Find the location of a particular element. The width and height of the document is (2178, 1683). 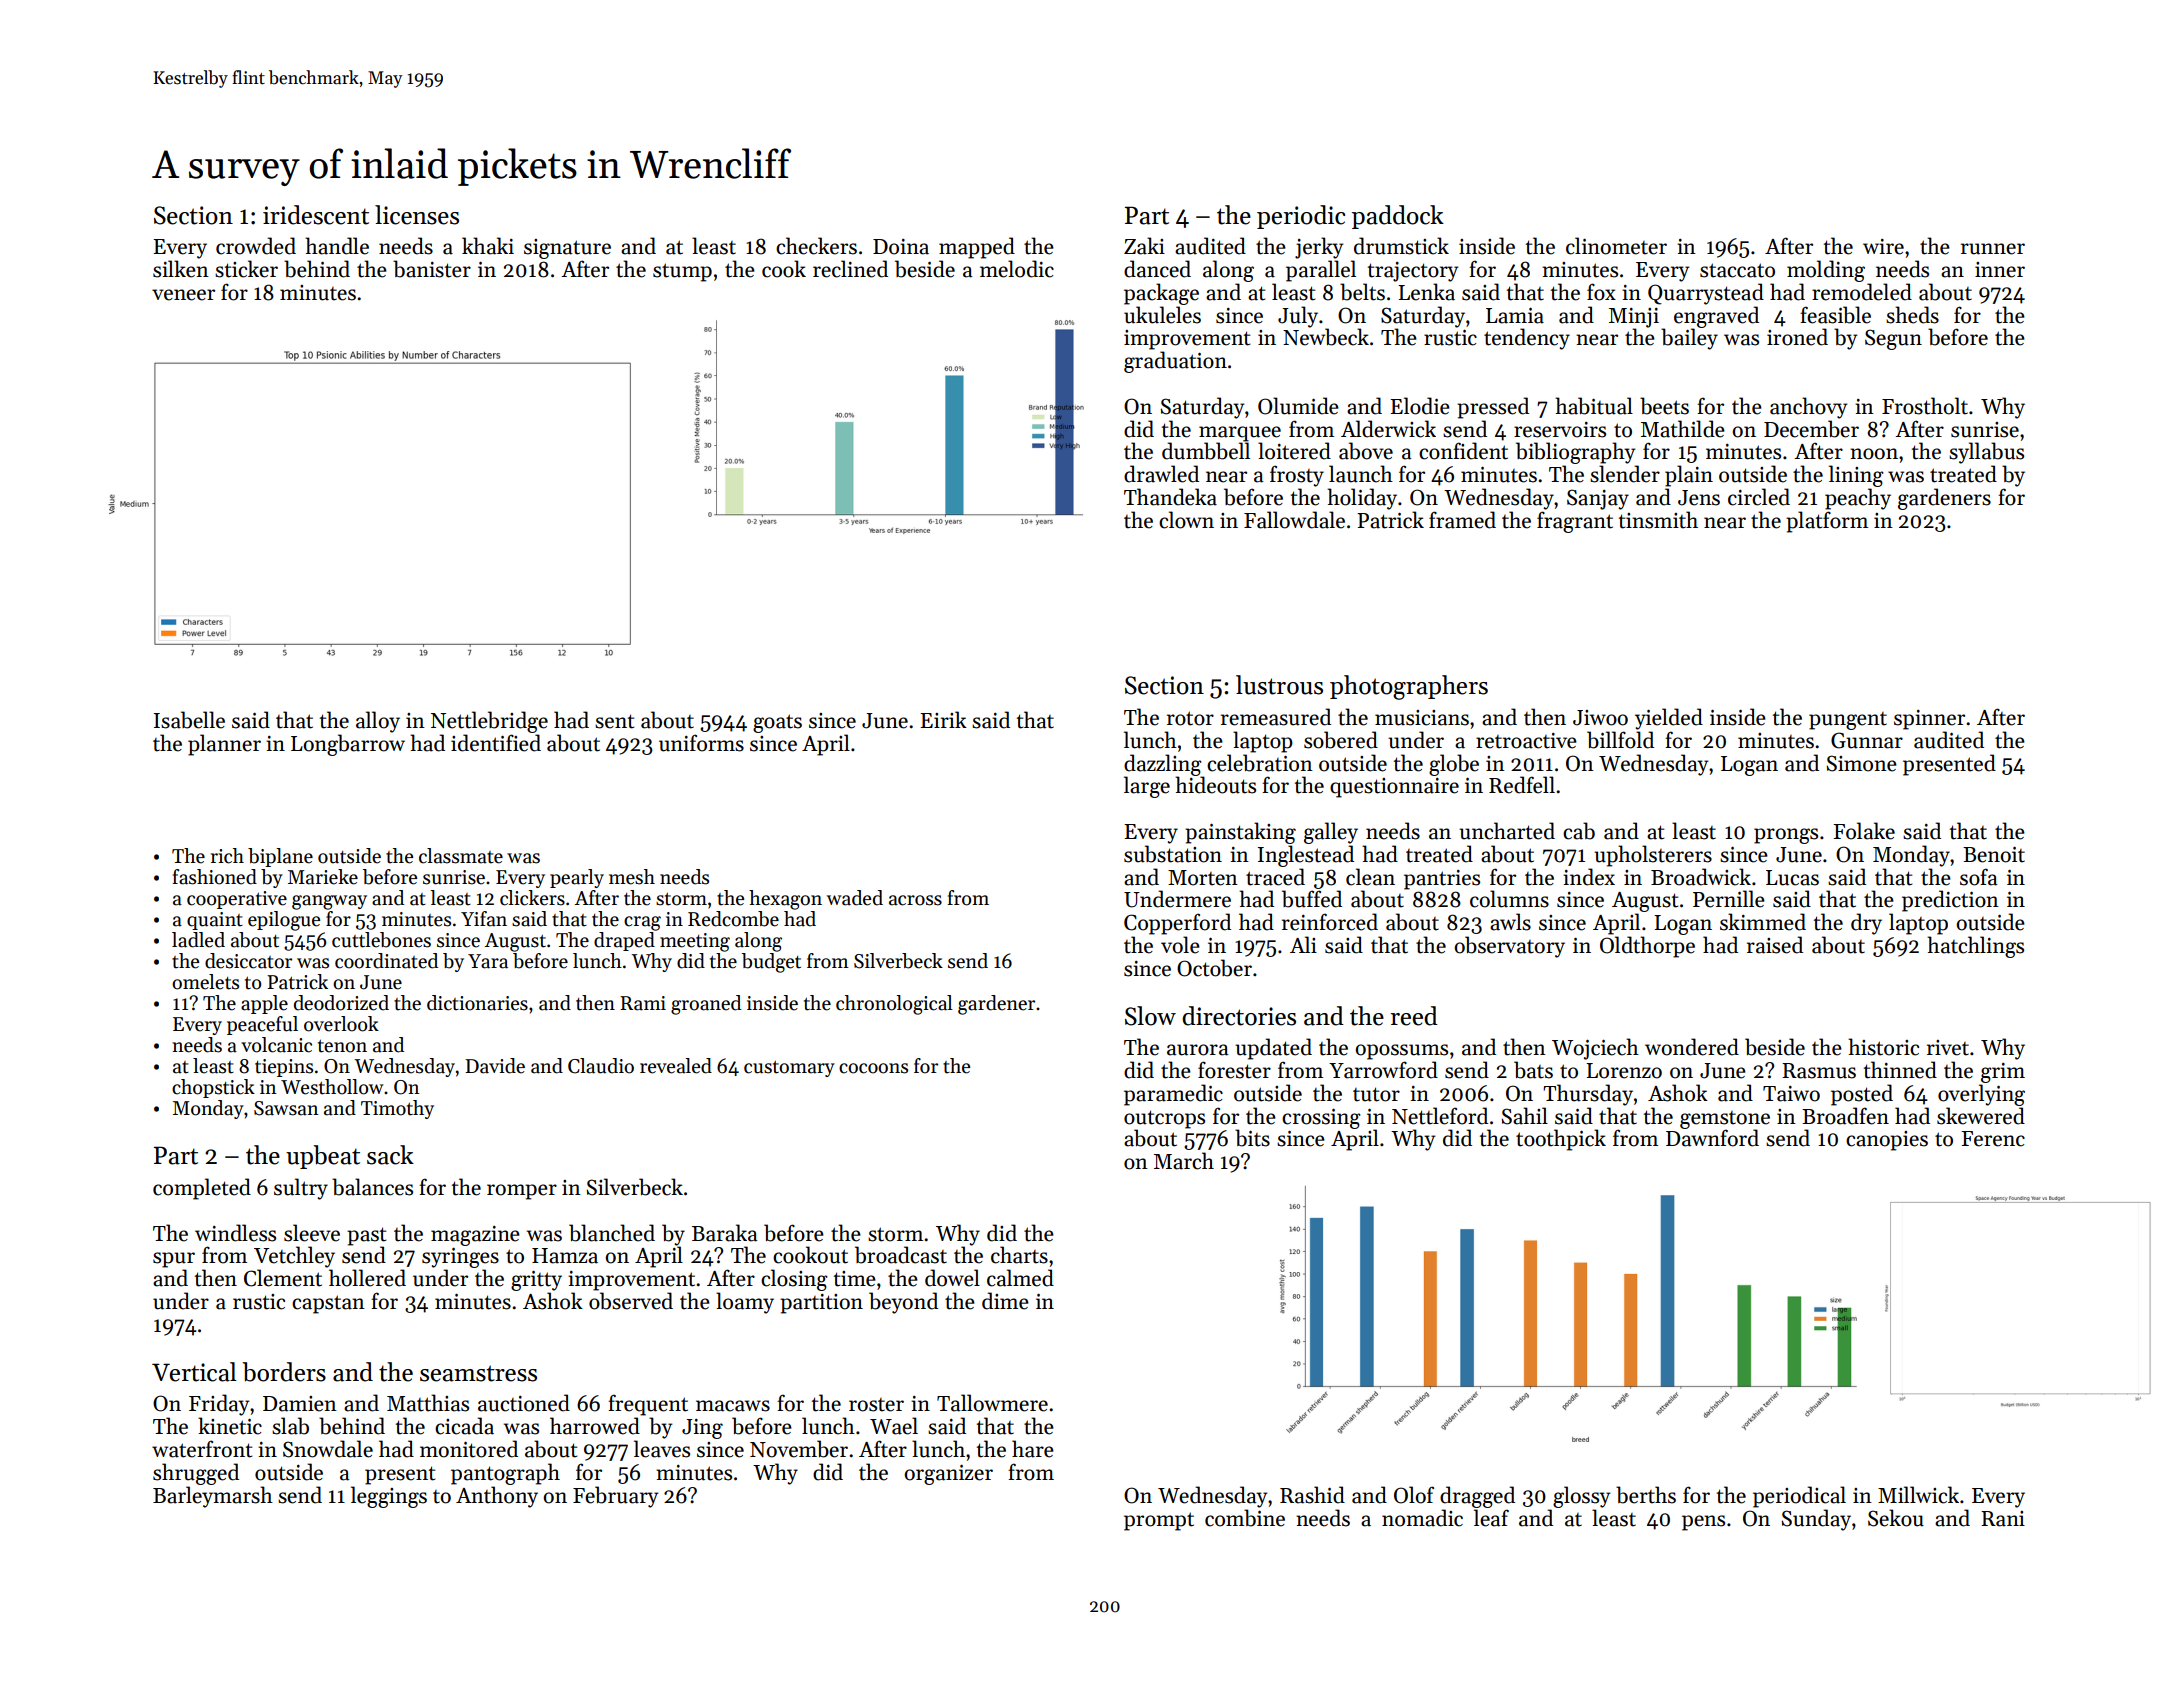

stump is located at coordinates (682, 272).
